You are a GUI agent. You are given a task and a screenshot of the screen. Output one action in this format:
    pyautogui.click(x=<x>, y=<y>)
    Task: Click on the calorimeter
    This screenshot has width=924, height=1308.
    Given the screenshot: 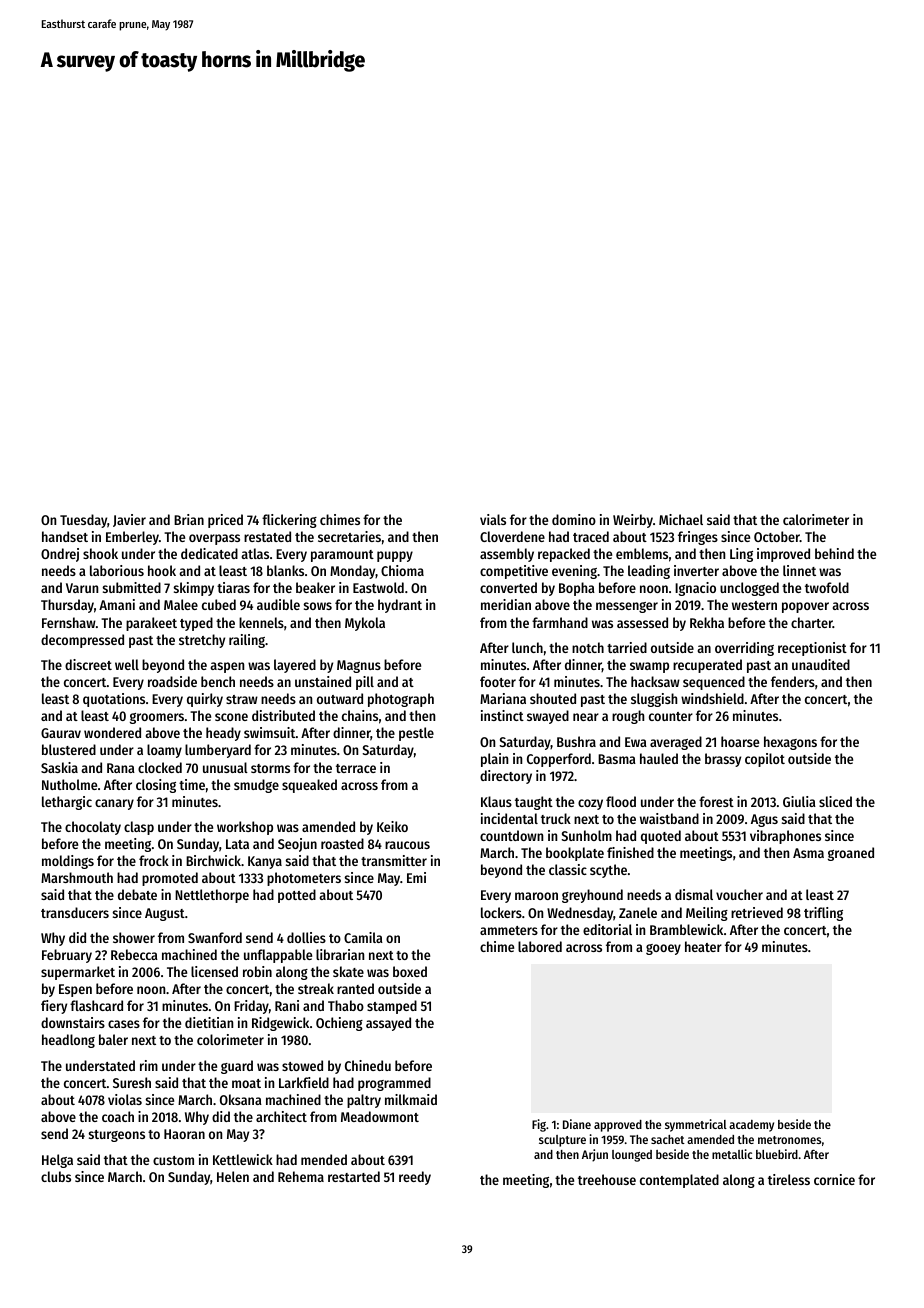 What is the action you would take?
    pyautogui.click(x=816, y=519)
